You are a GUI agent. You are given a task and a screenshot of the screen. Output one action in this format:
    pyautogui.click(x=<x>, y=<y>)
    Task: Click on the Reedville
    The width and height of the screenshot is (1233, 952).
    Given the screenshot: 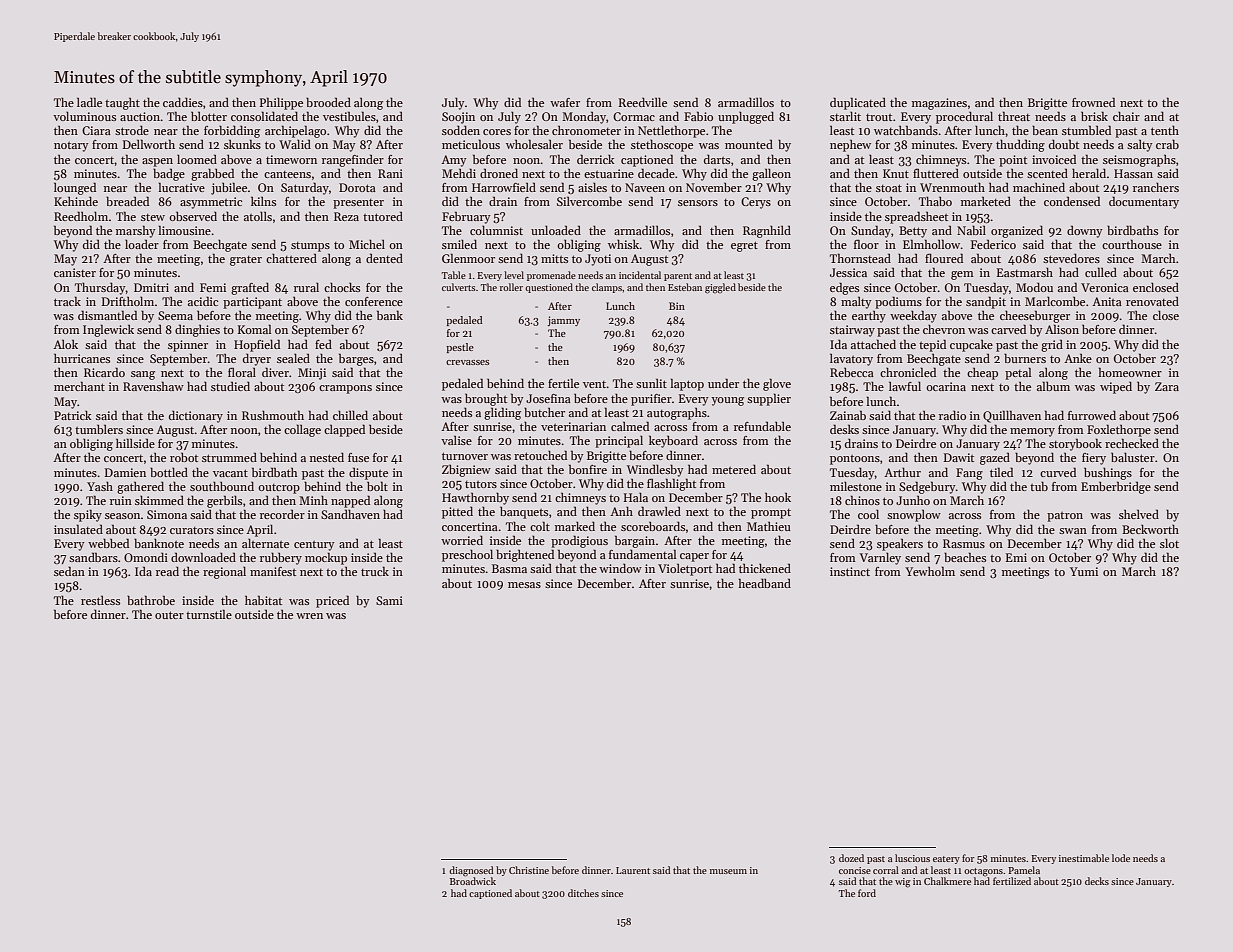 What is the action you would take?
    pyautogui.click(x=642, y=102)
